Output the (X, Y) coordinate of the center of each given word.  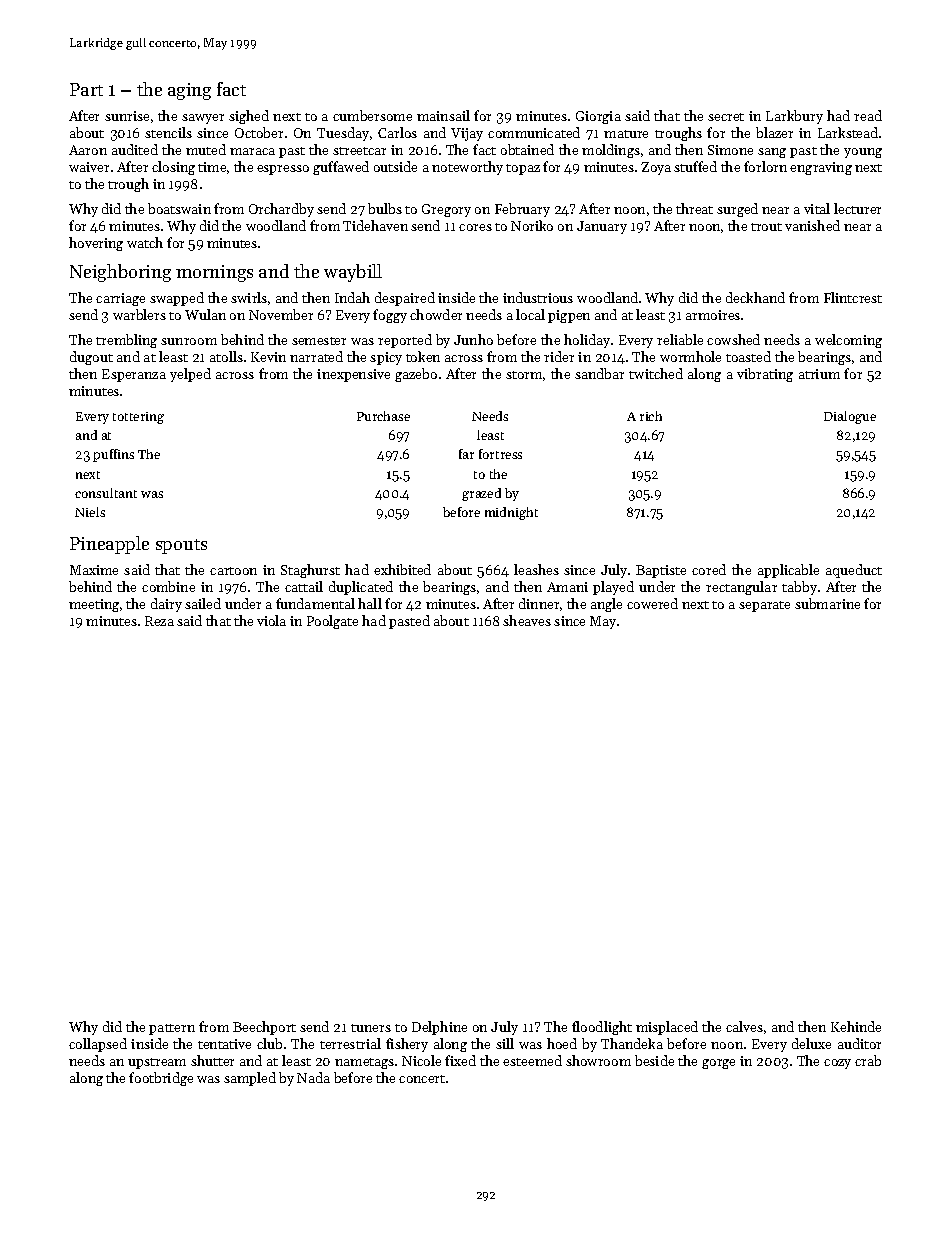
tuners (371, 1028)
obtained (527, 149)
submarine (827, 603)
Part (86, 89)
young (863, 153)
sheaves (527, 620)
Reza (159, 621)
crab (868, 1060)
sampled (250, 1079)
